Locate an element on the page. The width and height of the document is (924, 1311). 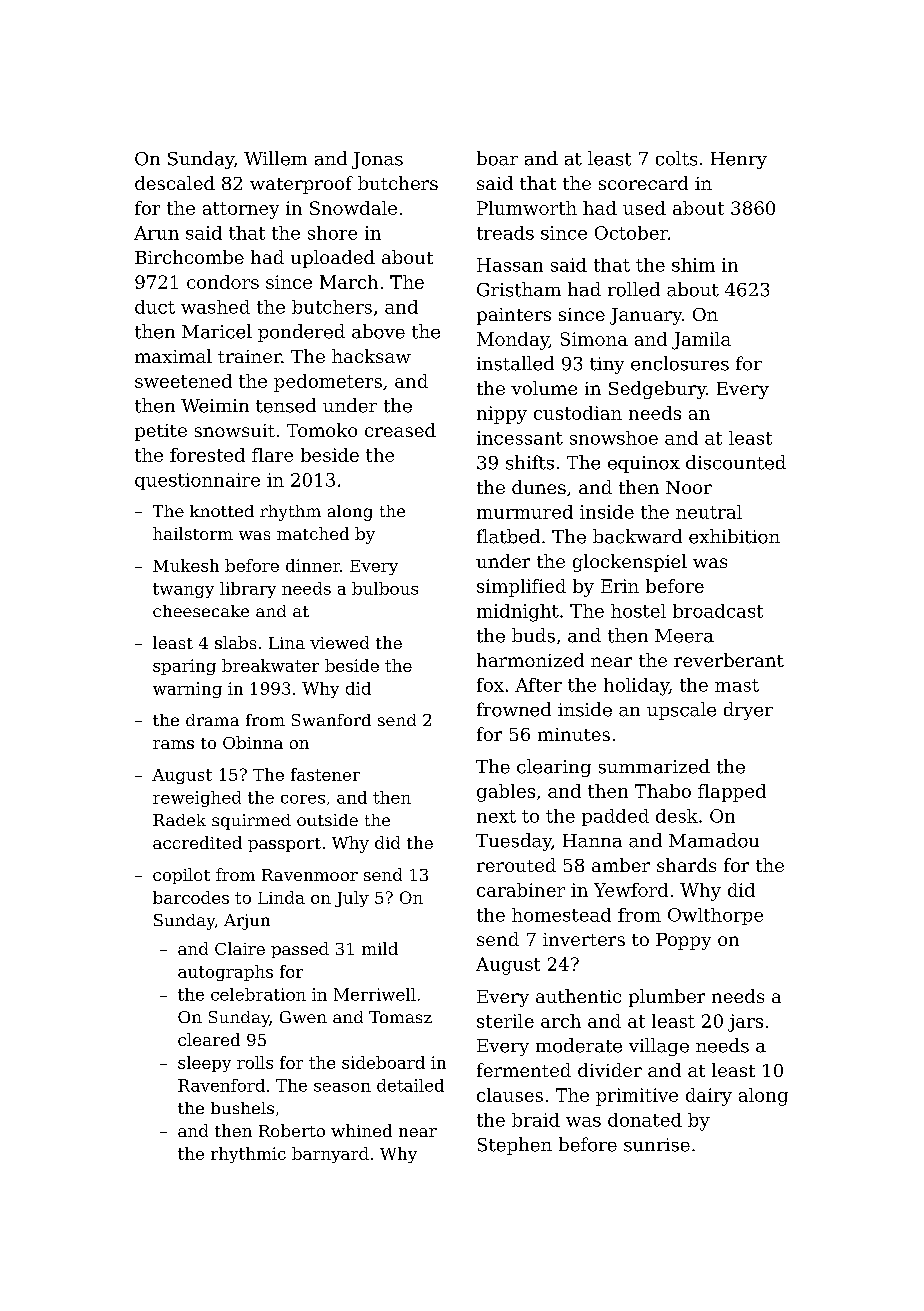
Henry is located at coordinates (739, 160).
